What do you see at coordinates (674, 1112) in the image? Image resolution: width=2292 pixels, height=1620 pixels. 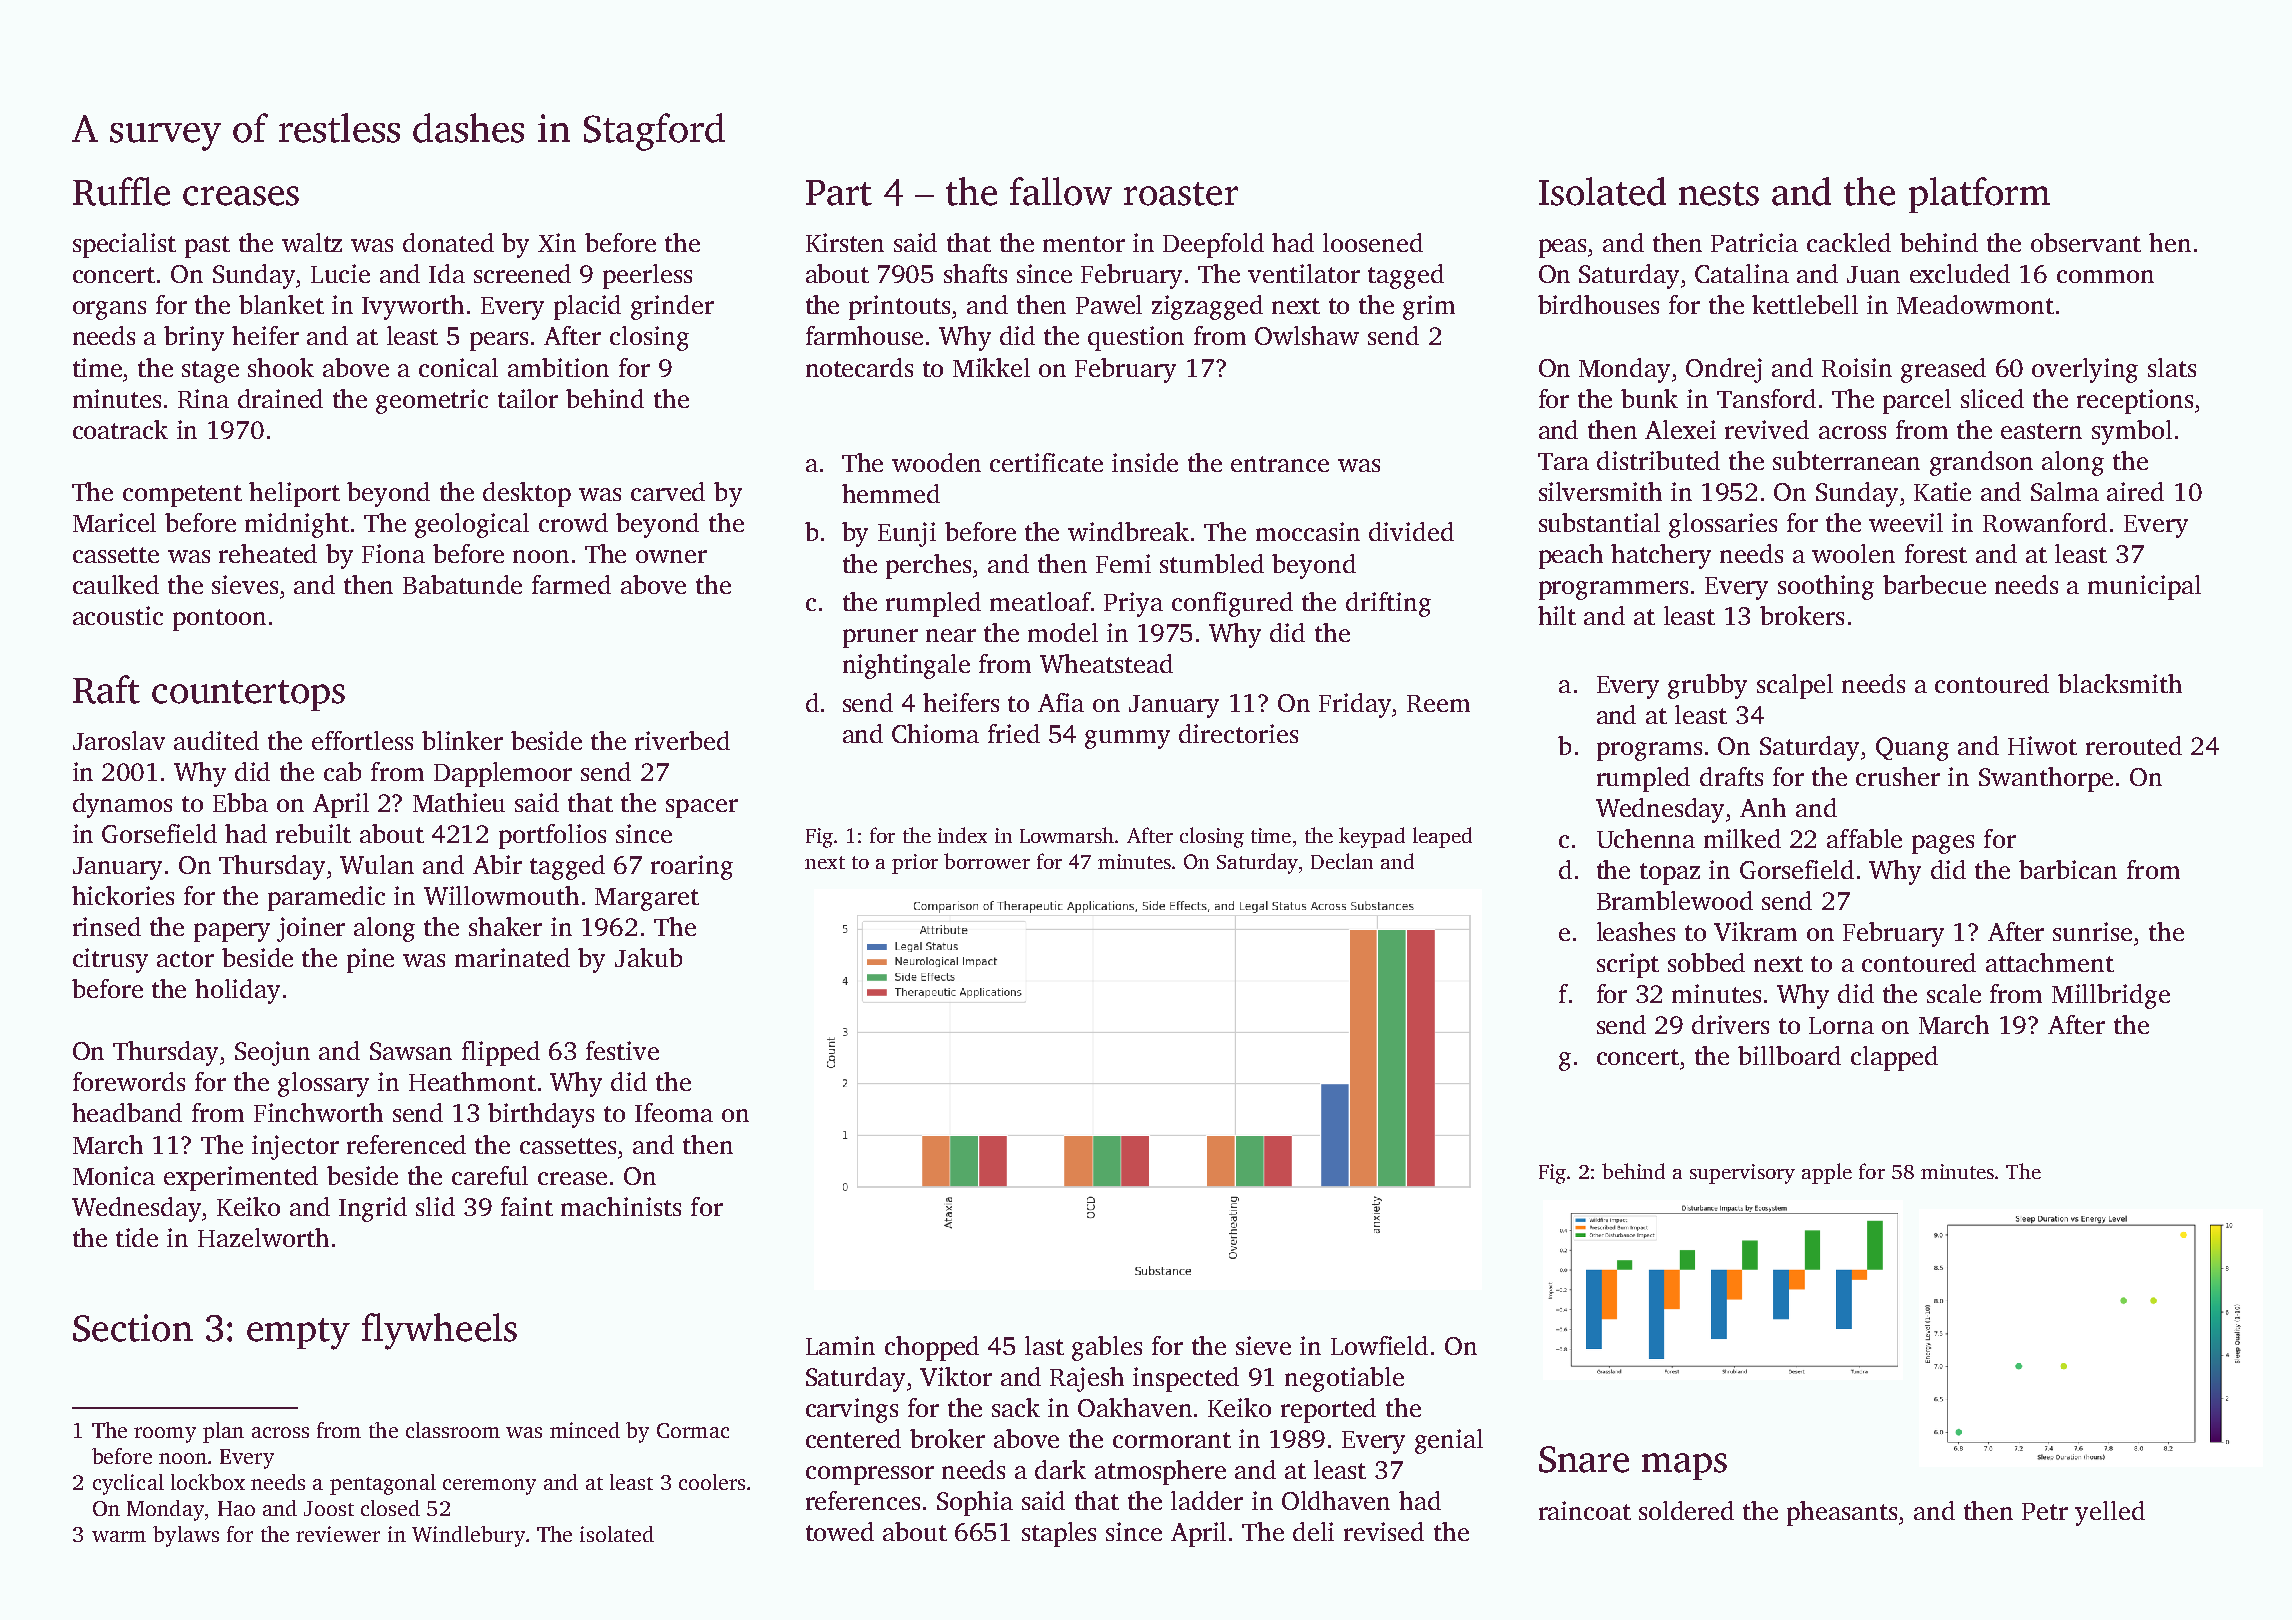 I see `Ifeoma` at bounding box center [674, 1112].
